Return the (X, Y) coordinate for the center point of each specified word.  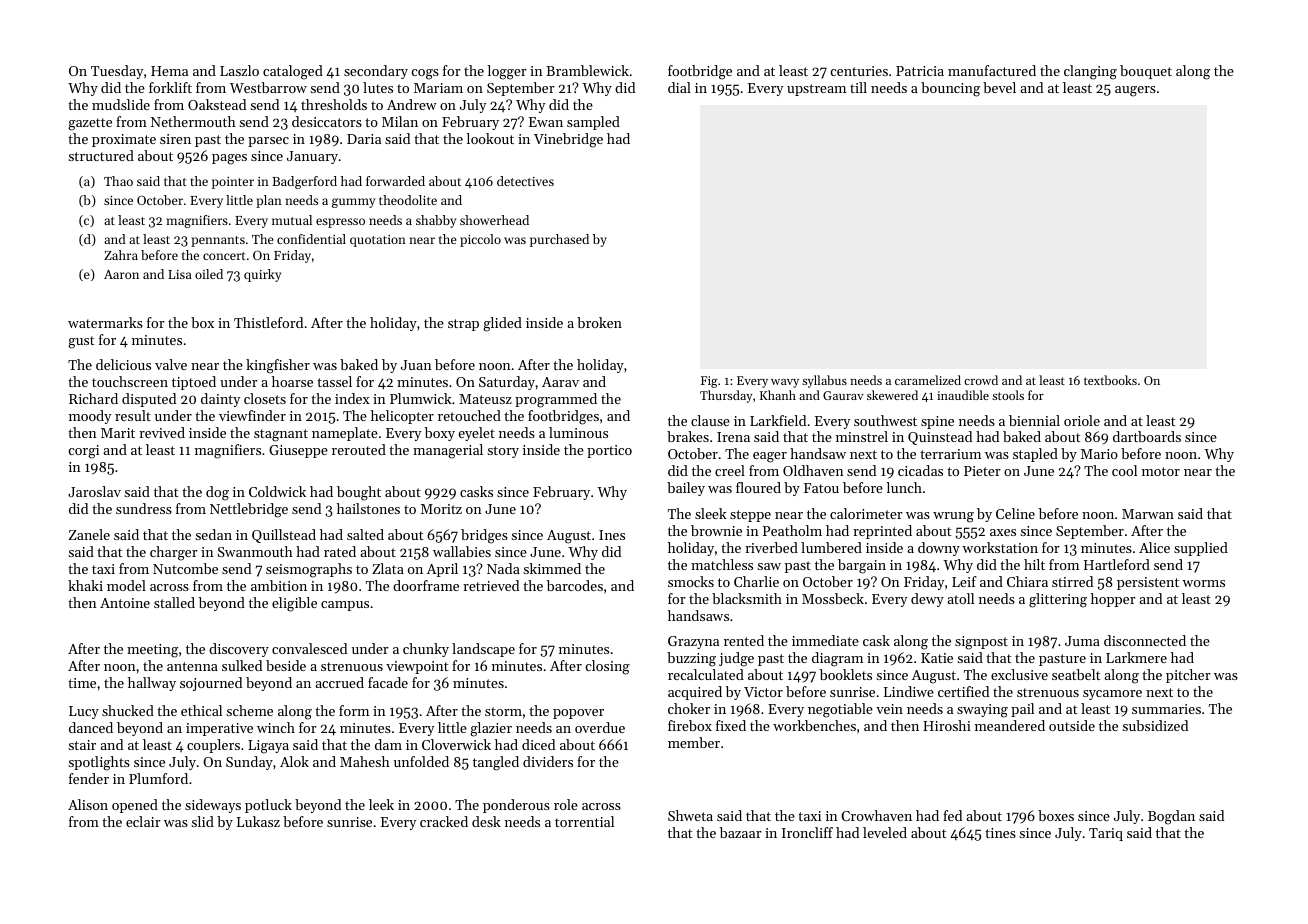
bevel (999, 87)
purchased (559, 240)
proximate (124, 140)
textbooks (1110, 380)
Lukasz (258, 821)
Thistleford (268, 322)
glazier (491, 729)
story (503, 452)
